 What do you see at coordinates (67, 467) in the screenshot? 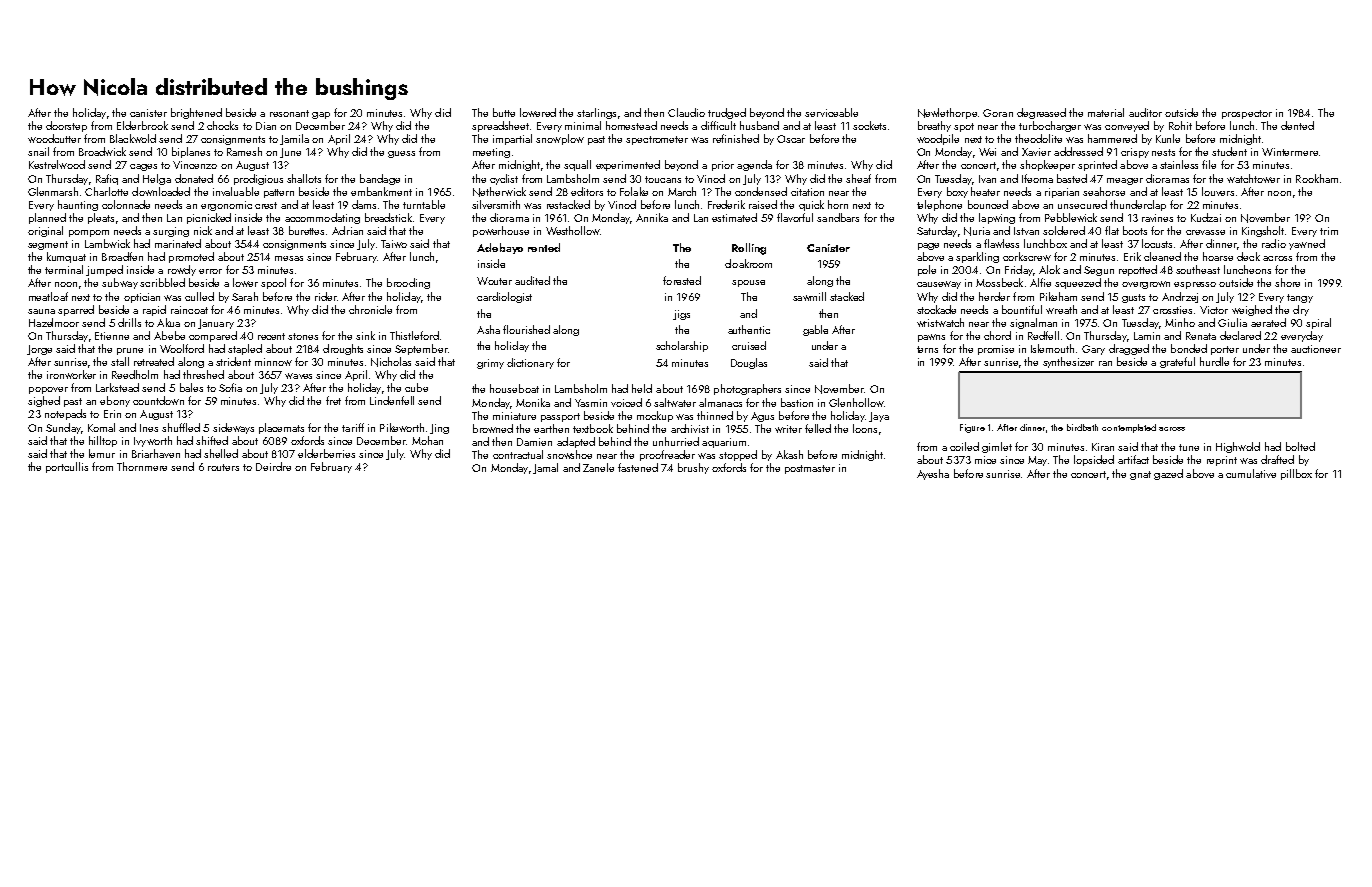
I see `portcullis` at bounding box center [67, 467].
